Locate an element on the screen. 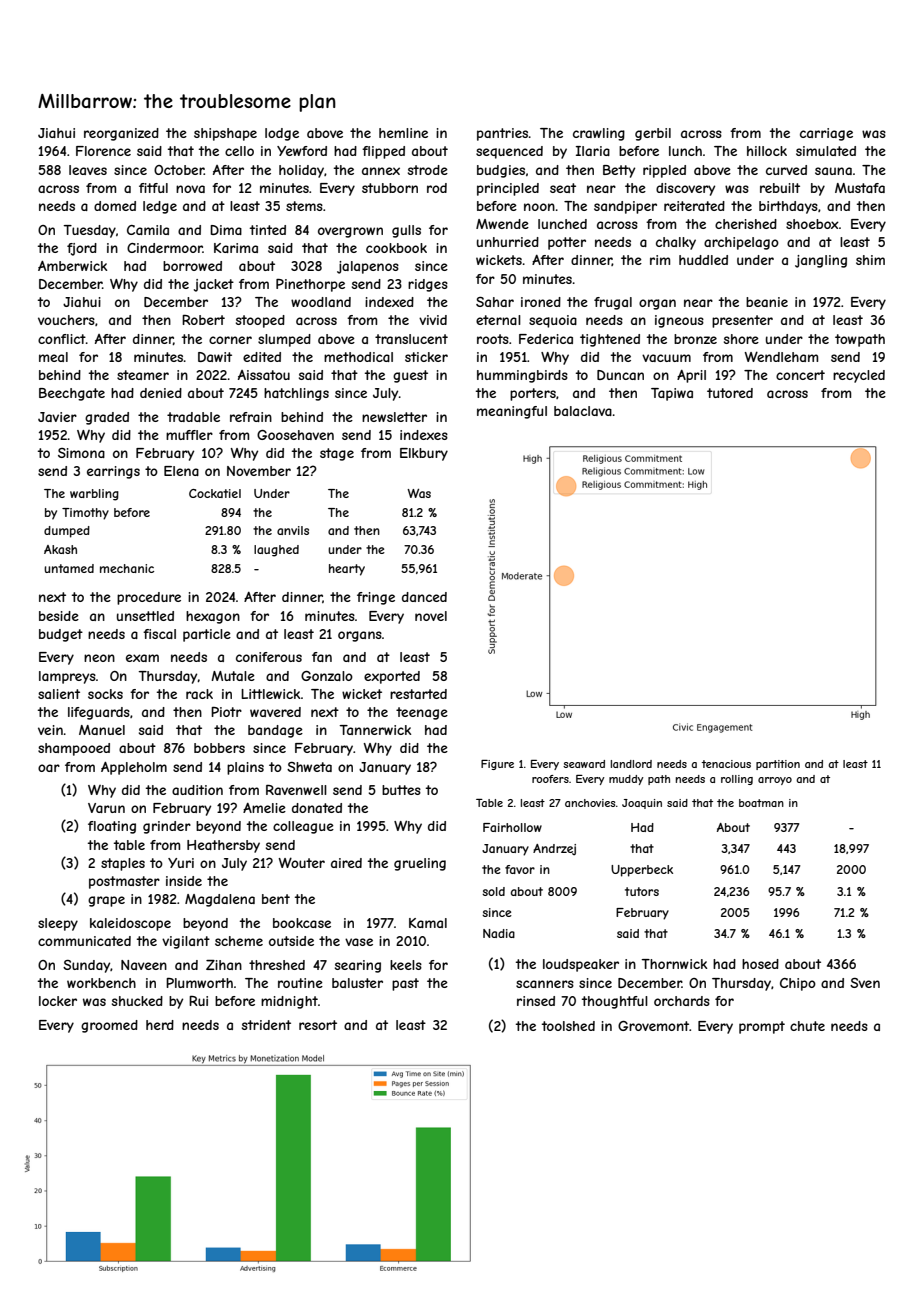  herd is located at coordinates (160, 1025).
